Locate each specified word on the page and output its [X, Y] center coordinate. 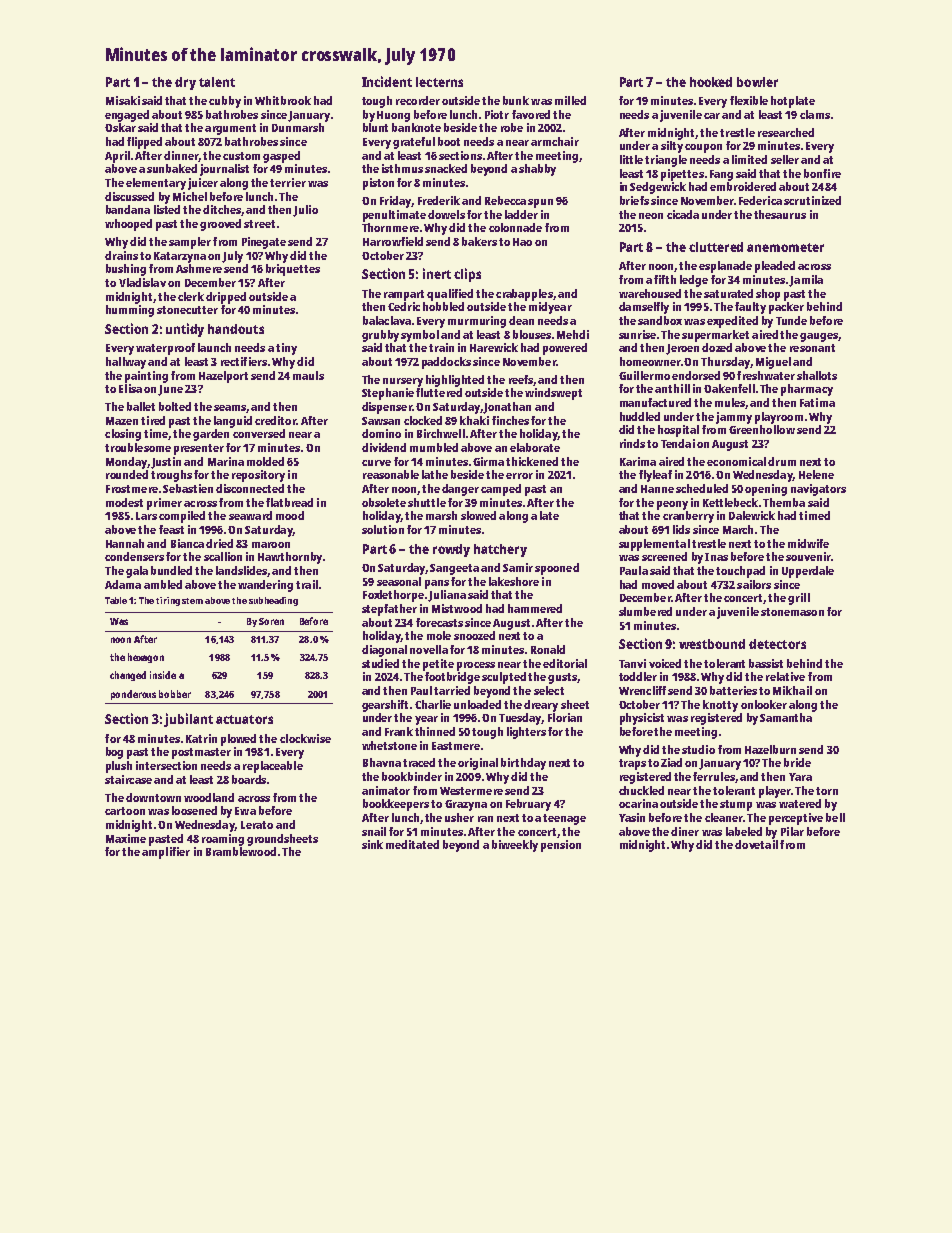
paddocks [446, 363]
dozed [717, 347]
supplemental [654, 545]
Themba [784, 502]
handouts [236, 329]
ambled [163, 584]
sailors [754, 584]
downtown [153, 797]
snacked [446, 168]
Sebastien [188, 488]
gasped [281, 157]
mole [439, 635]
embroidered [743, 186]
